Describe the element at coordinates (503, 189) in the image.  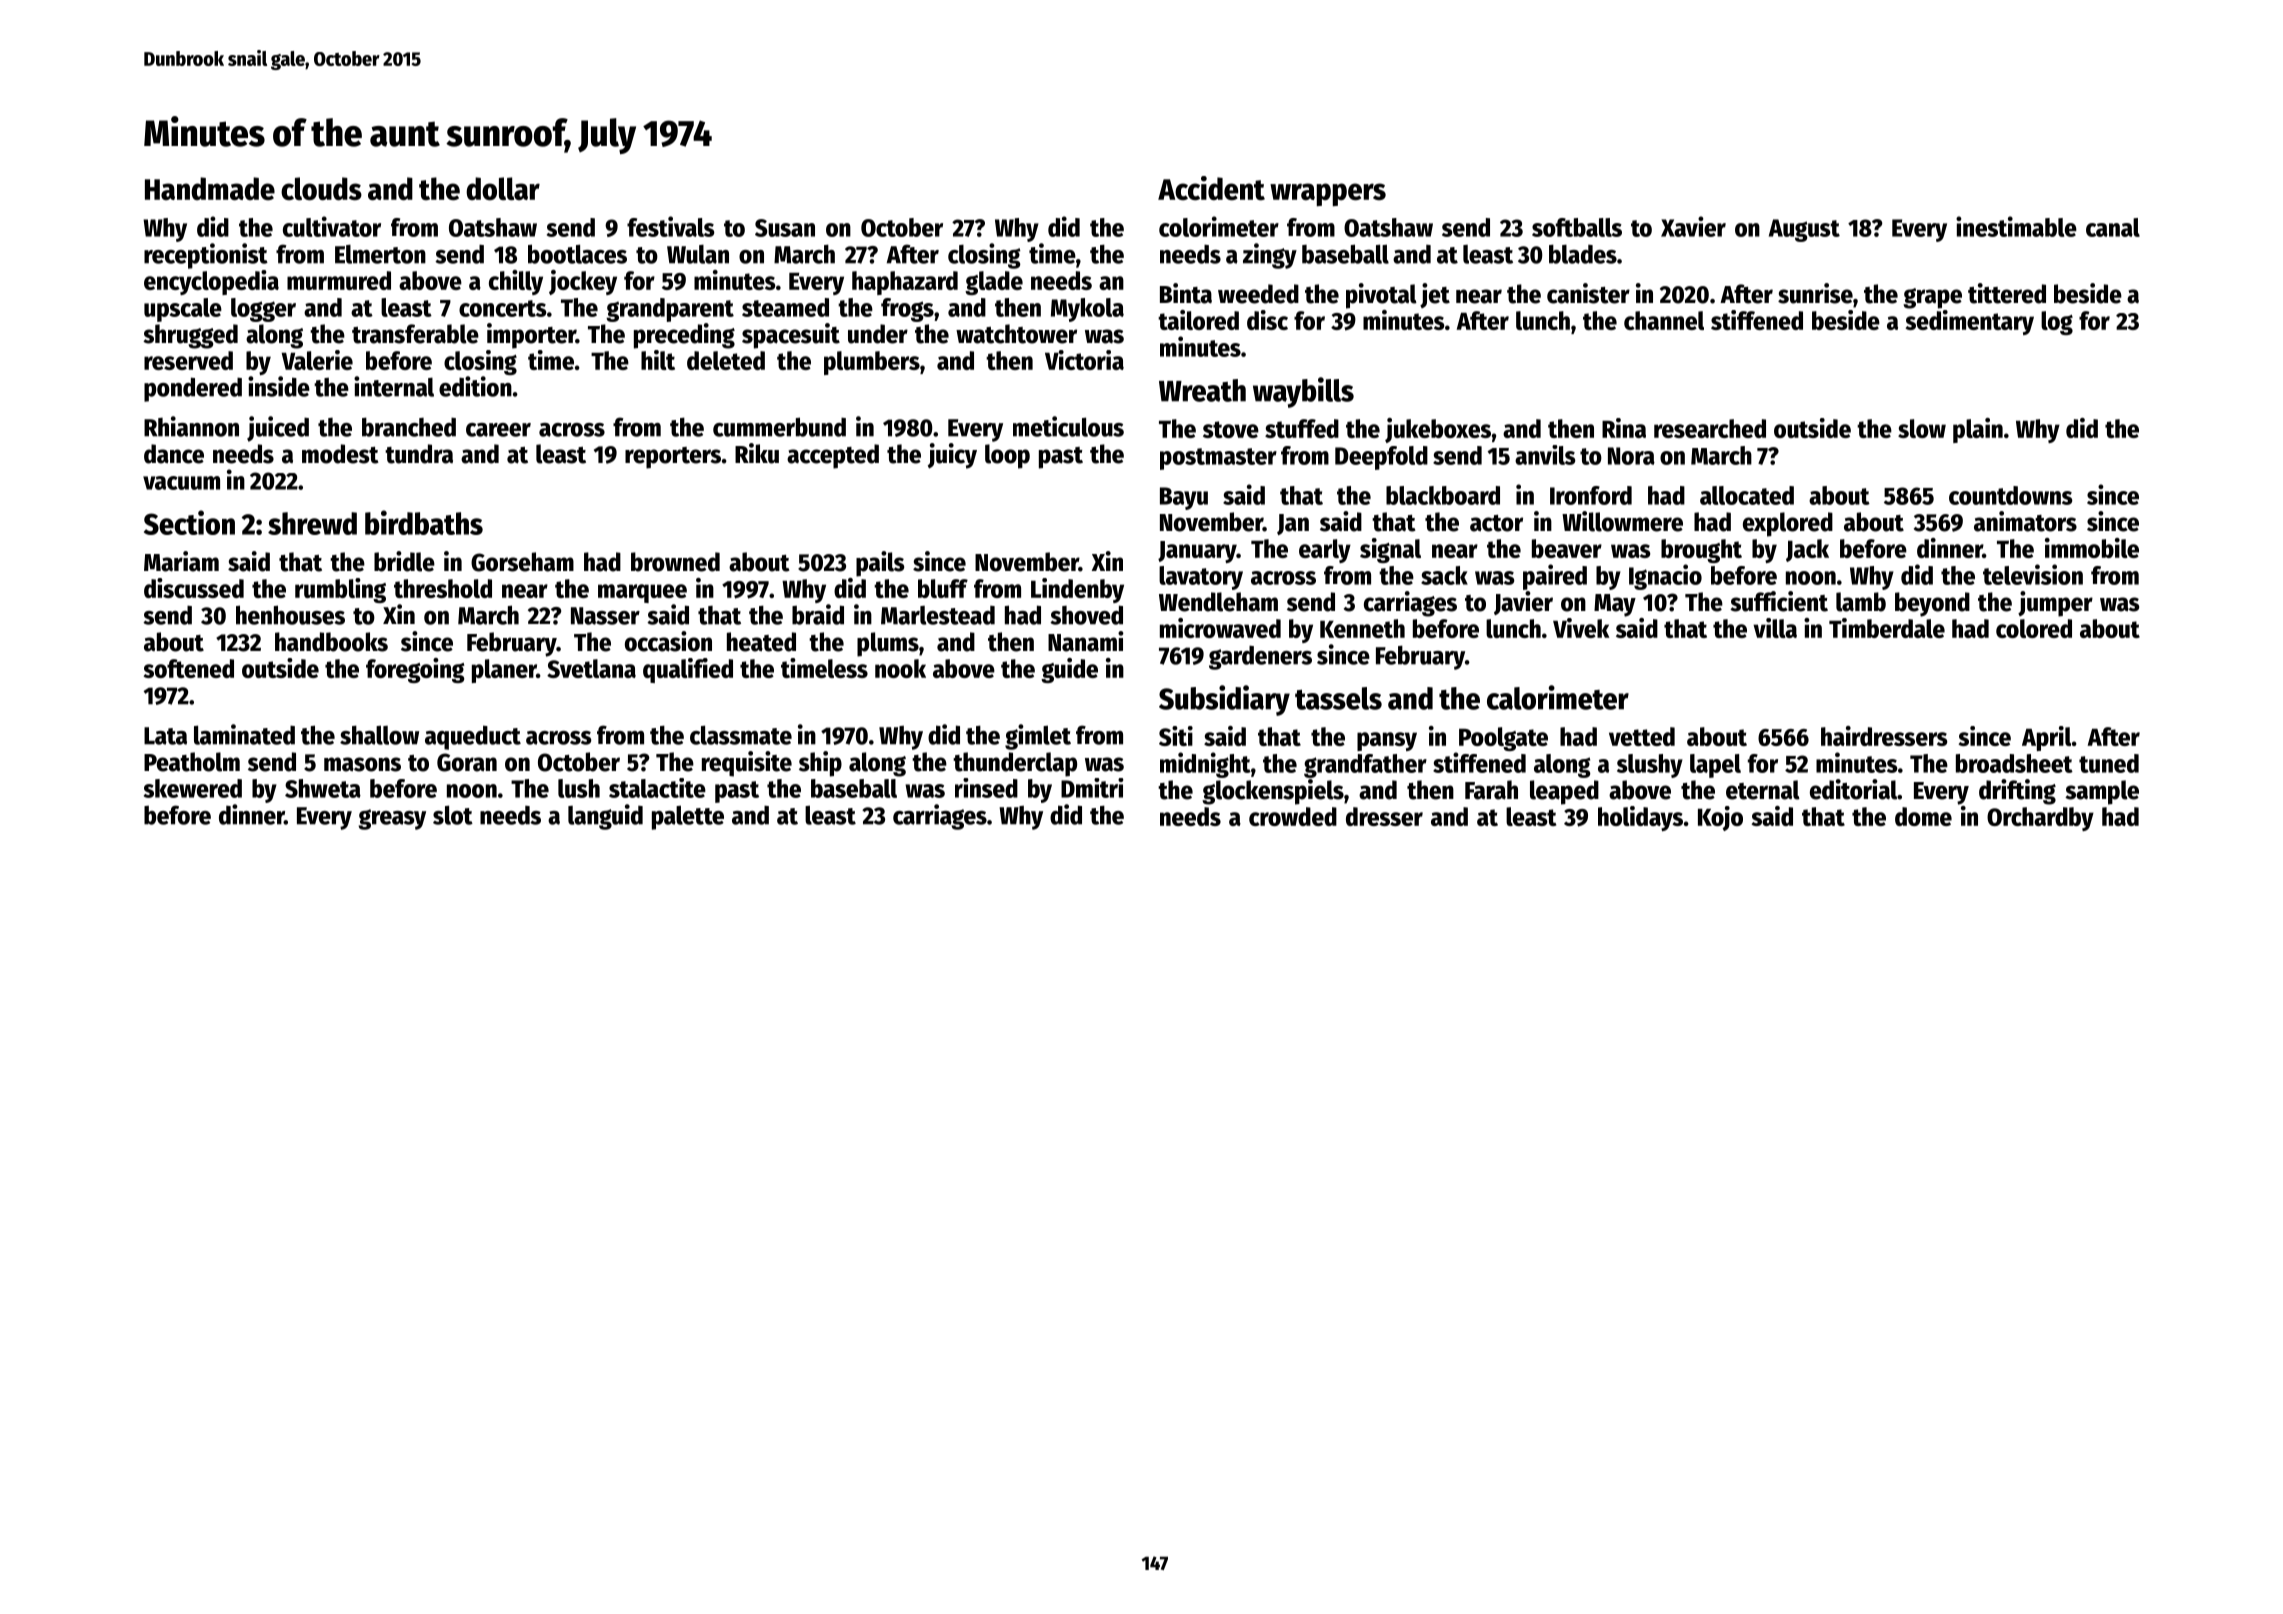
I see `dollar` at that location.
